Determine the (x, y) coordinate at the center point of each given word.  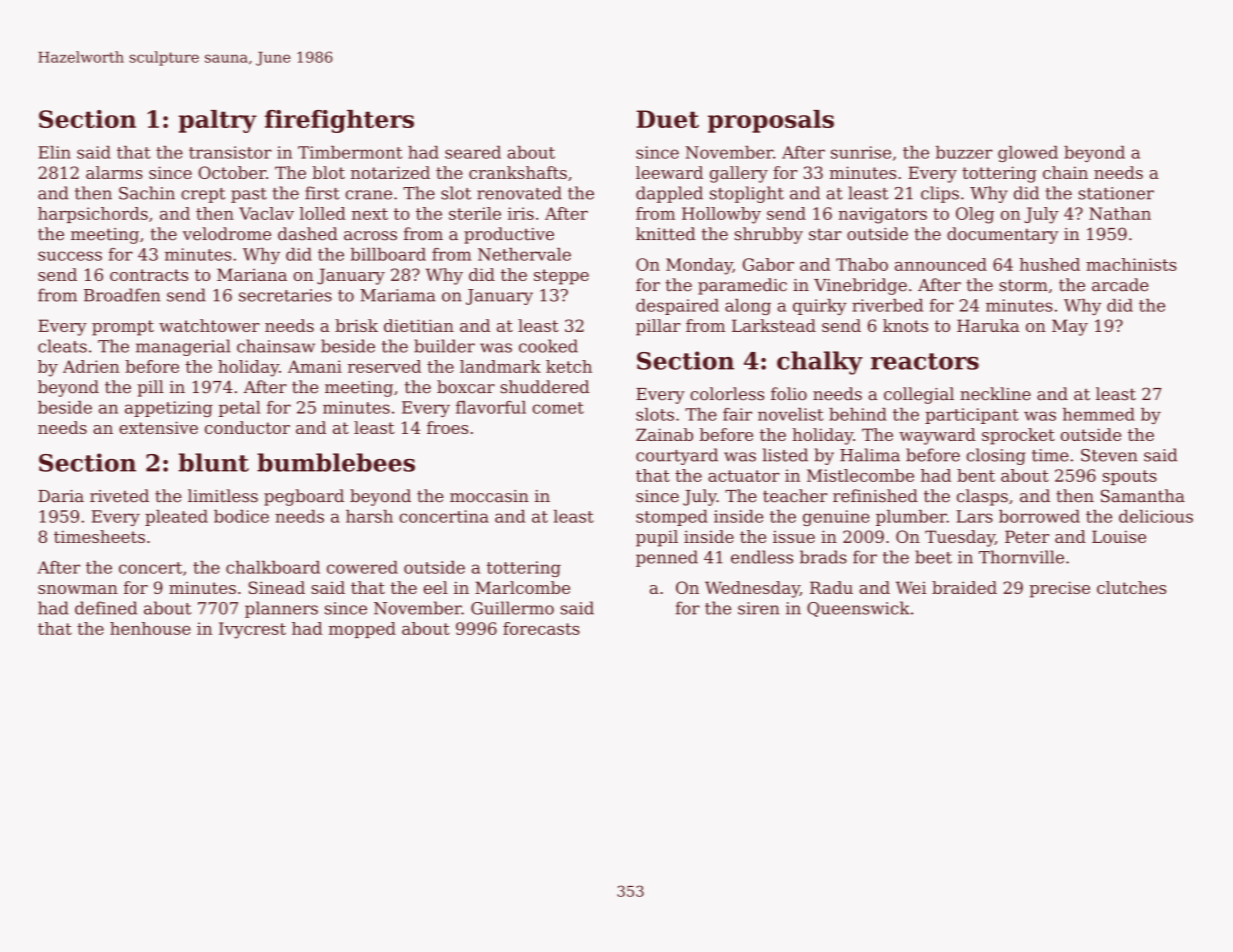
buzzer (964, 152)
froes (447, 427)
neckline (995, 394)
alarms (114, 172)
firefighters (339, 121)
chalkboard (273, 567)
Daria (61, 496)
